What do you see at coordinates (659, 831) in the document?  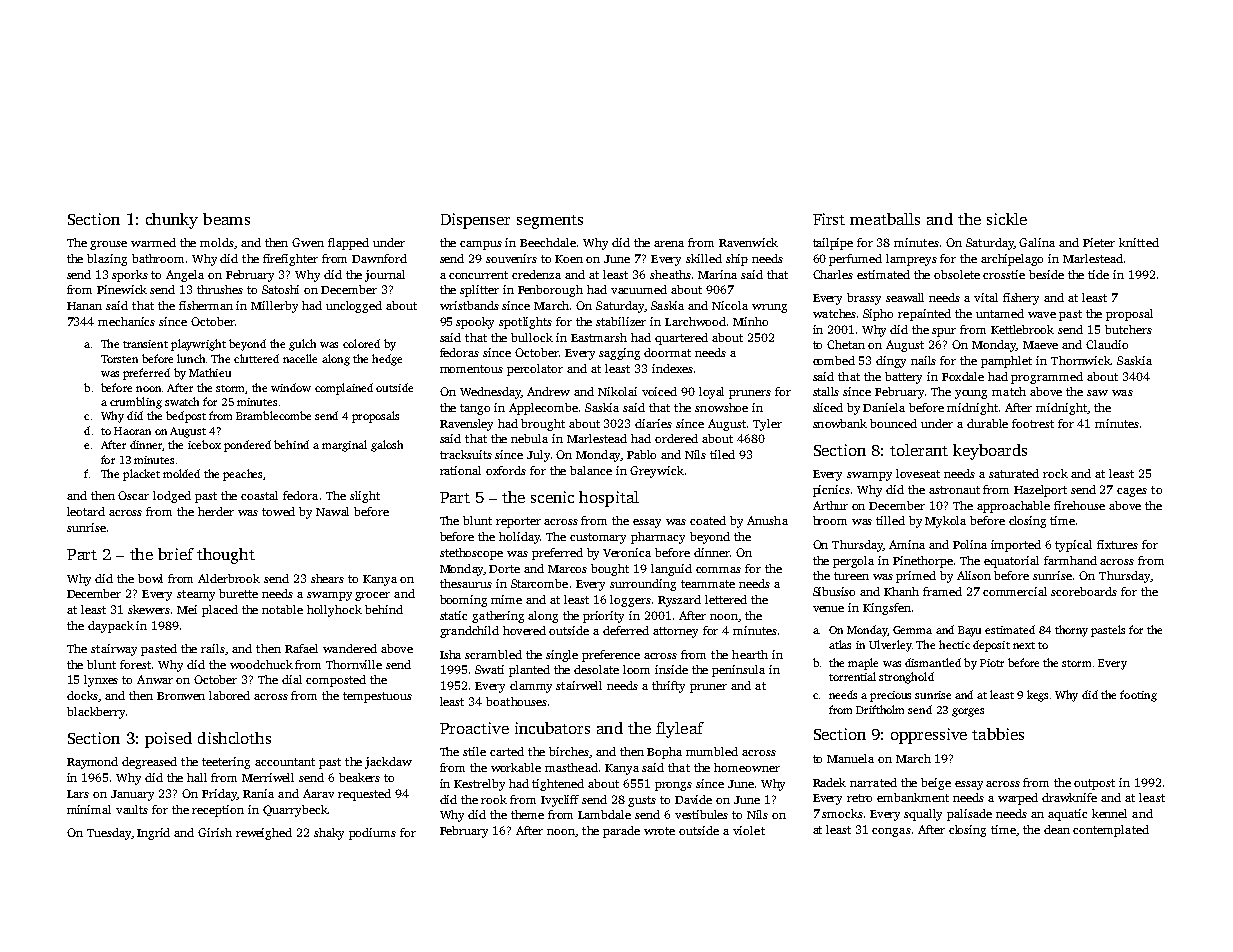 I see `wrote` at bounding box center [659, 831].
